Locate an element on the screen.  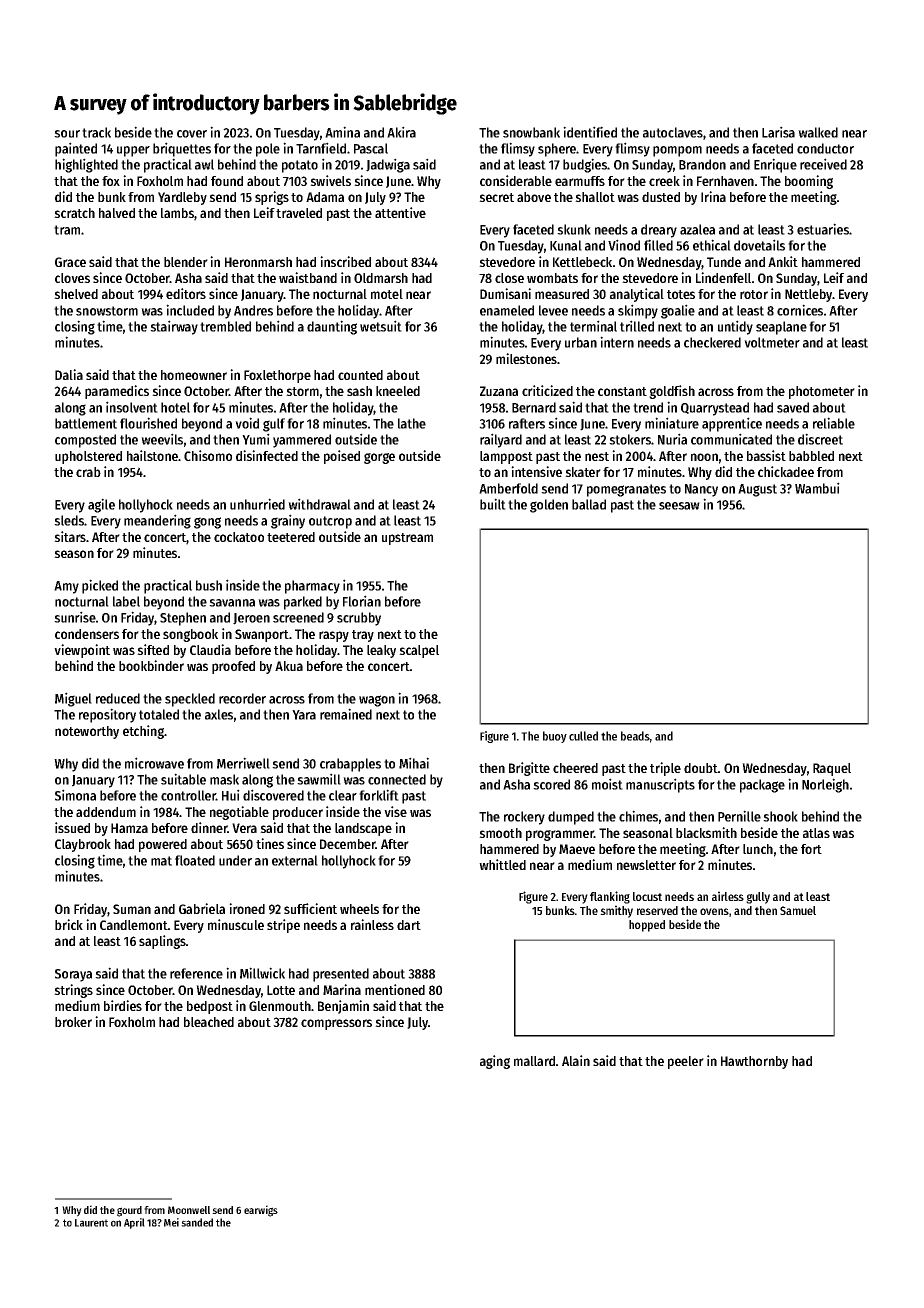
Hawthornby is located at coordinates (754, 1062).
